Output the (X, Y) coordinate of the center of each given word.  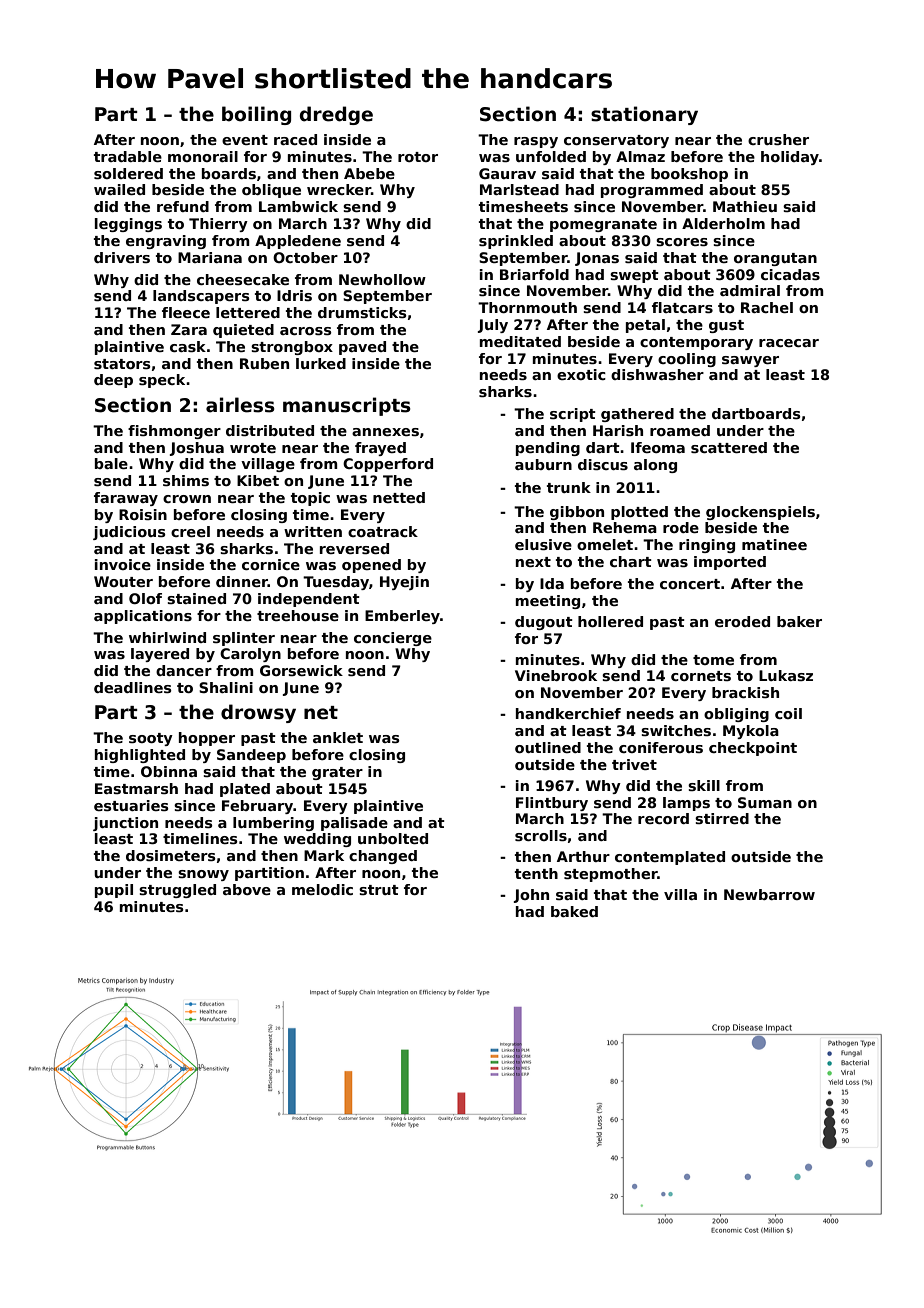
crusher (778, 139)
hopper (207, 739)
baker (799, 621)
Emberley (402, 617)
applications (143, 617)
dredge (336, 115)
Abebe (369, 173)
